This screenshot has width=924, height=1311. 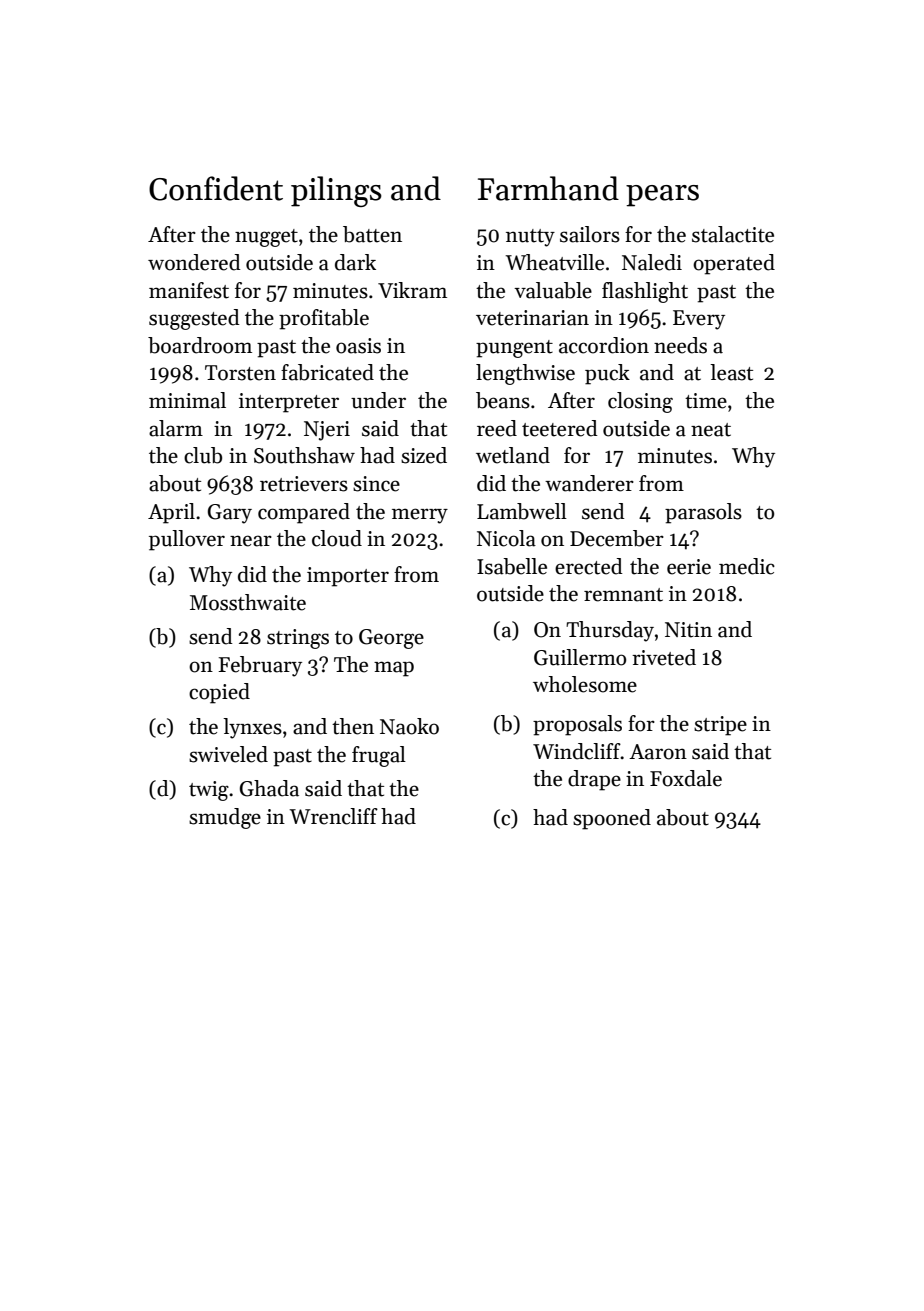 I want to click on pears, so click(x=662, y=196).
